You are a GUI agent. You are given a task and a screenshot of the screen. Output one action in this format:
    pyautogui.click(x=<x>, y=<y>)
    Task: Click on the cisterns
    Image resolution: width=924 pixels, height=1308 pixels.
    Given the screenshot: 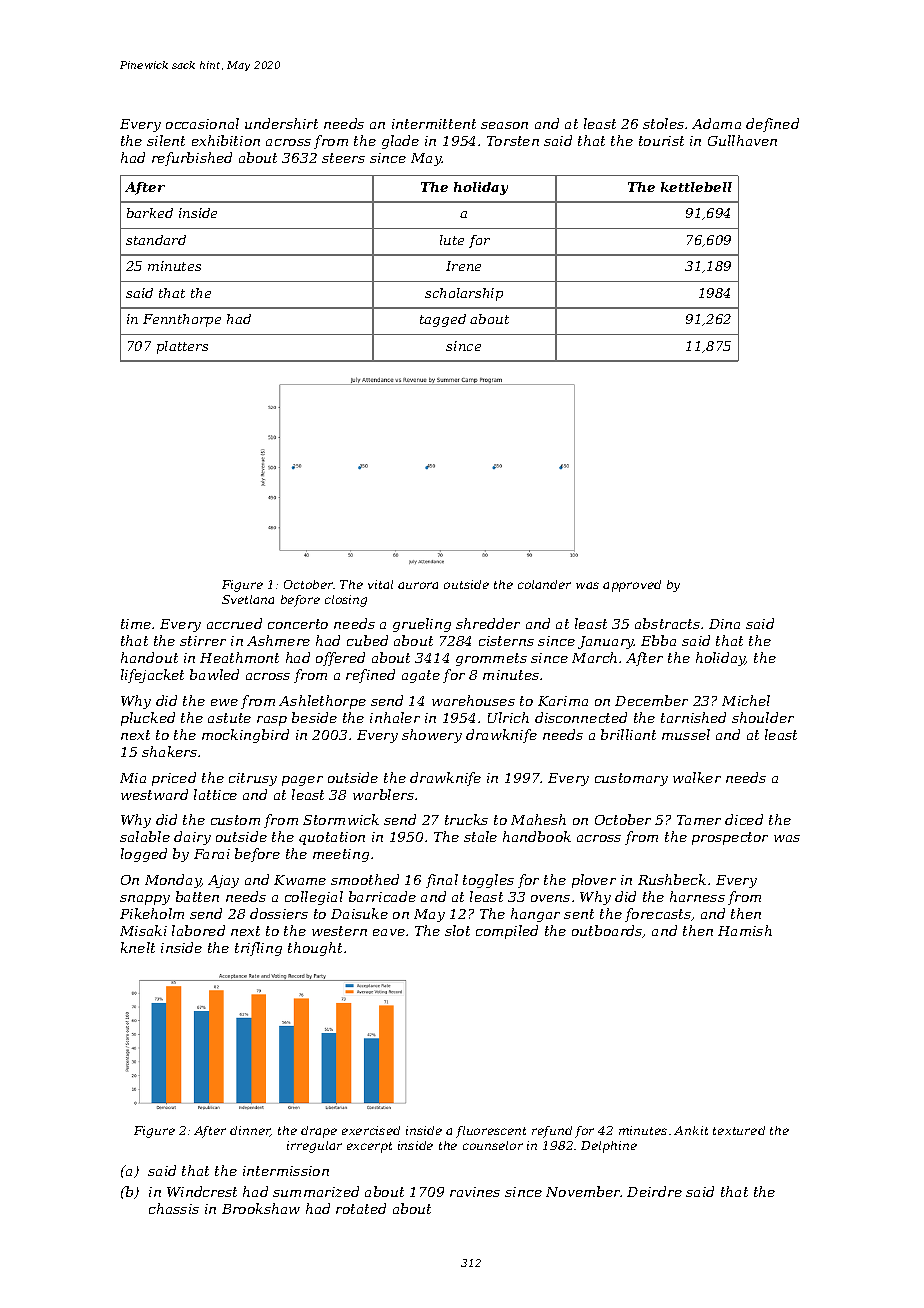 What is the action you would take?
    pyautogui.click(x=506, y=641)
